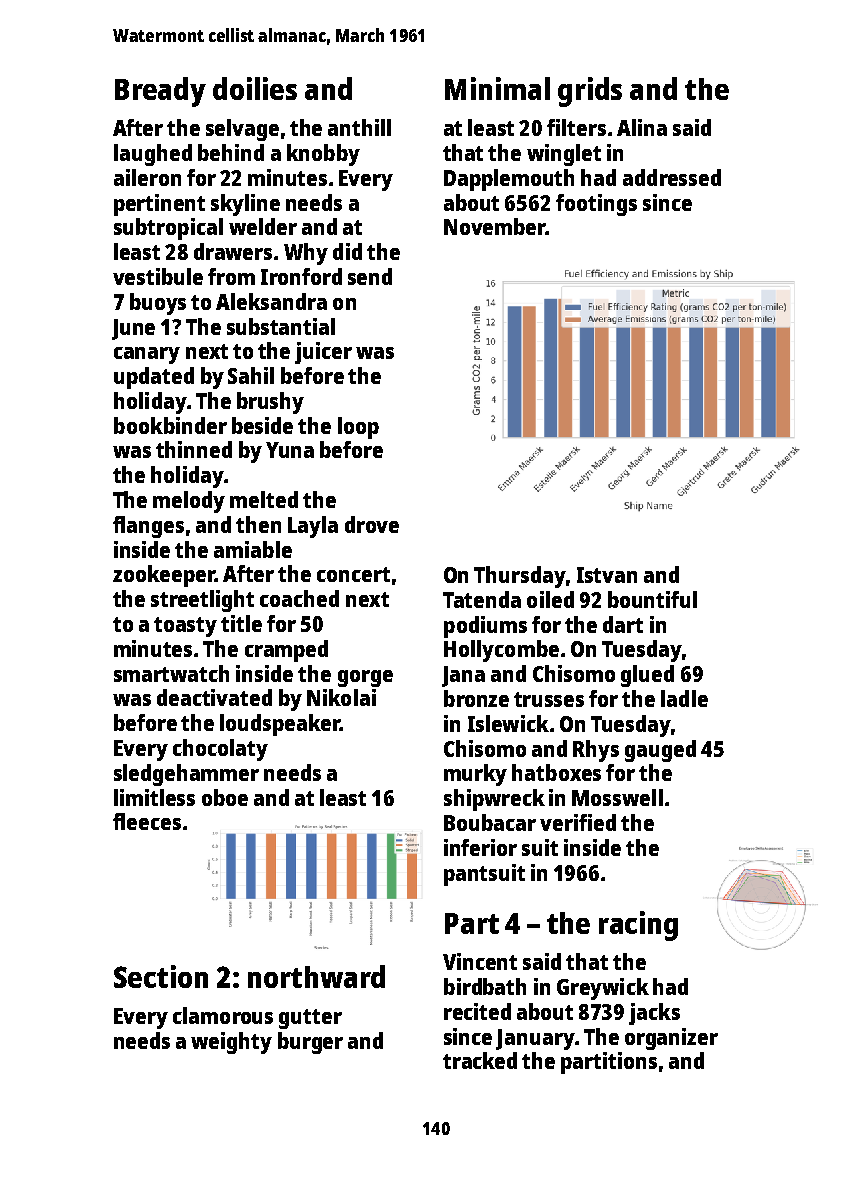 This page has height=1198, width=844. Describe the element at coordinates (652, 599) in the page. I see `bountiful` at that location.
